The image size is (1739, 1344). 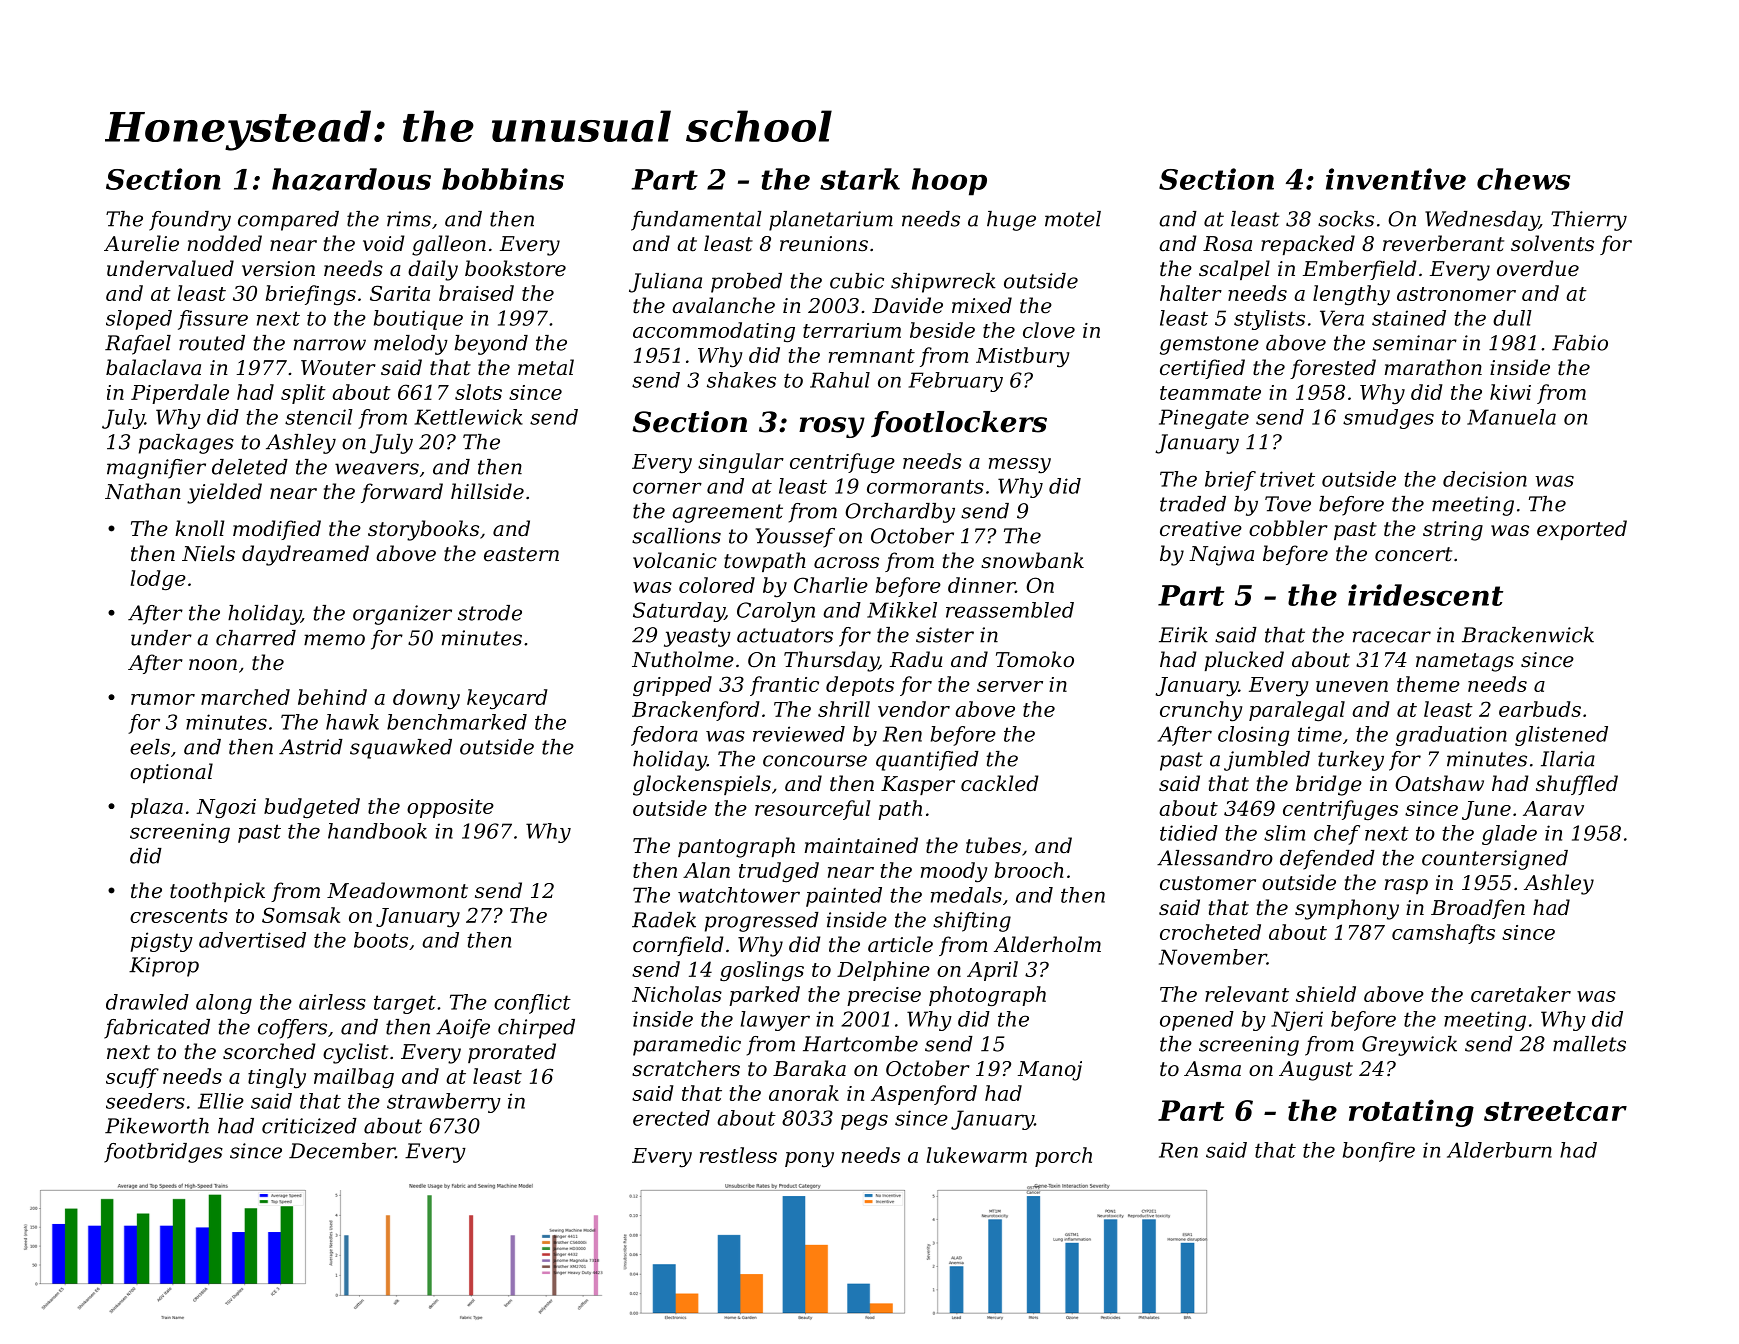 I want to click on reviewed, so click(x=799, y=734).
